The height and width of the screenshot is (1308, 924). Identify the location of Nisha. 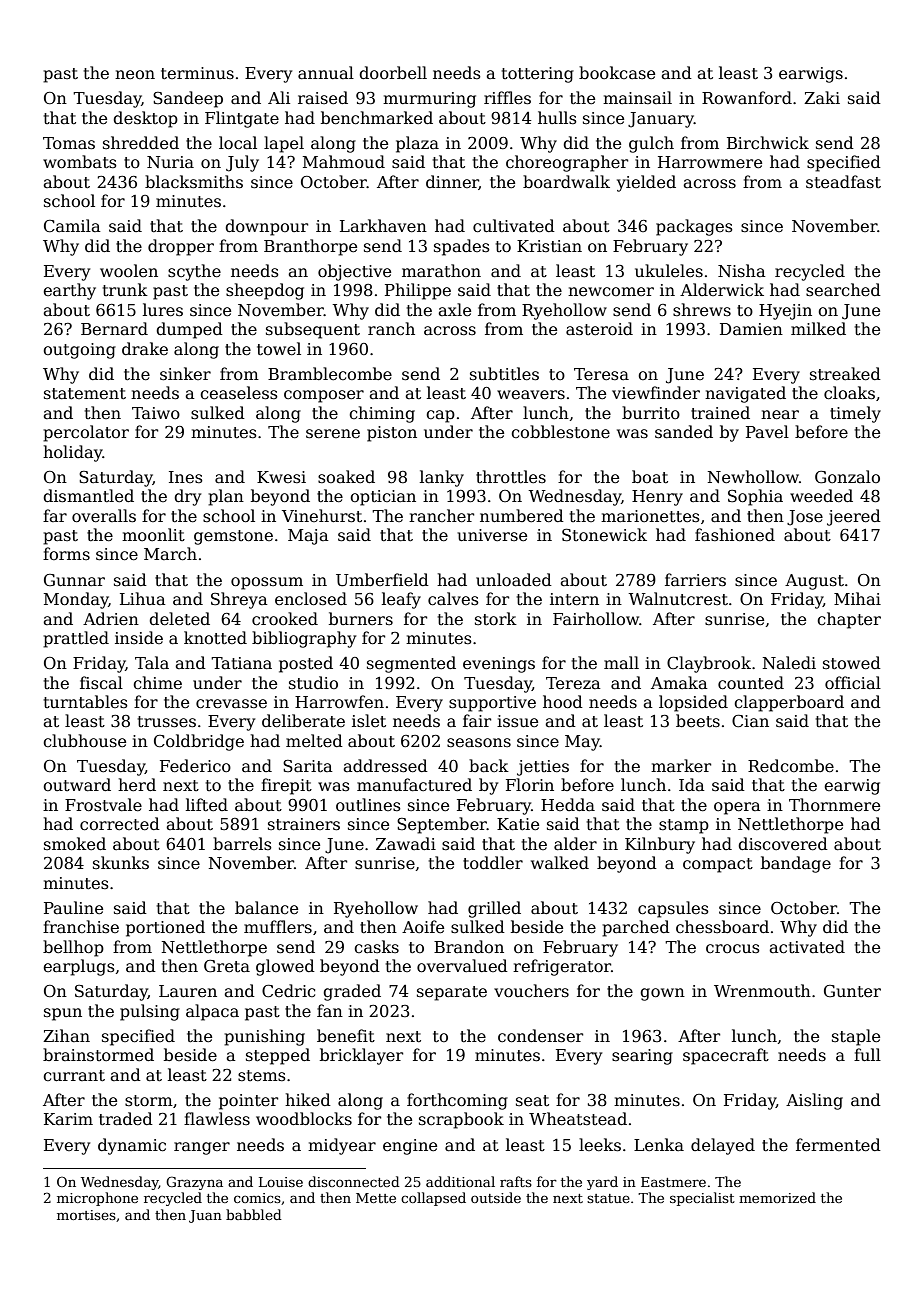
(742, 270).
